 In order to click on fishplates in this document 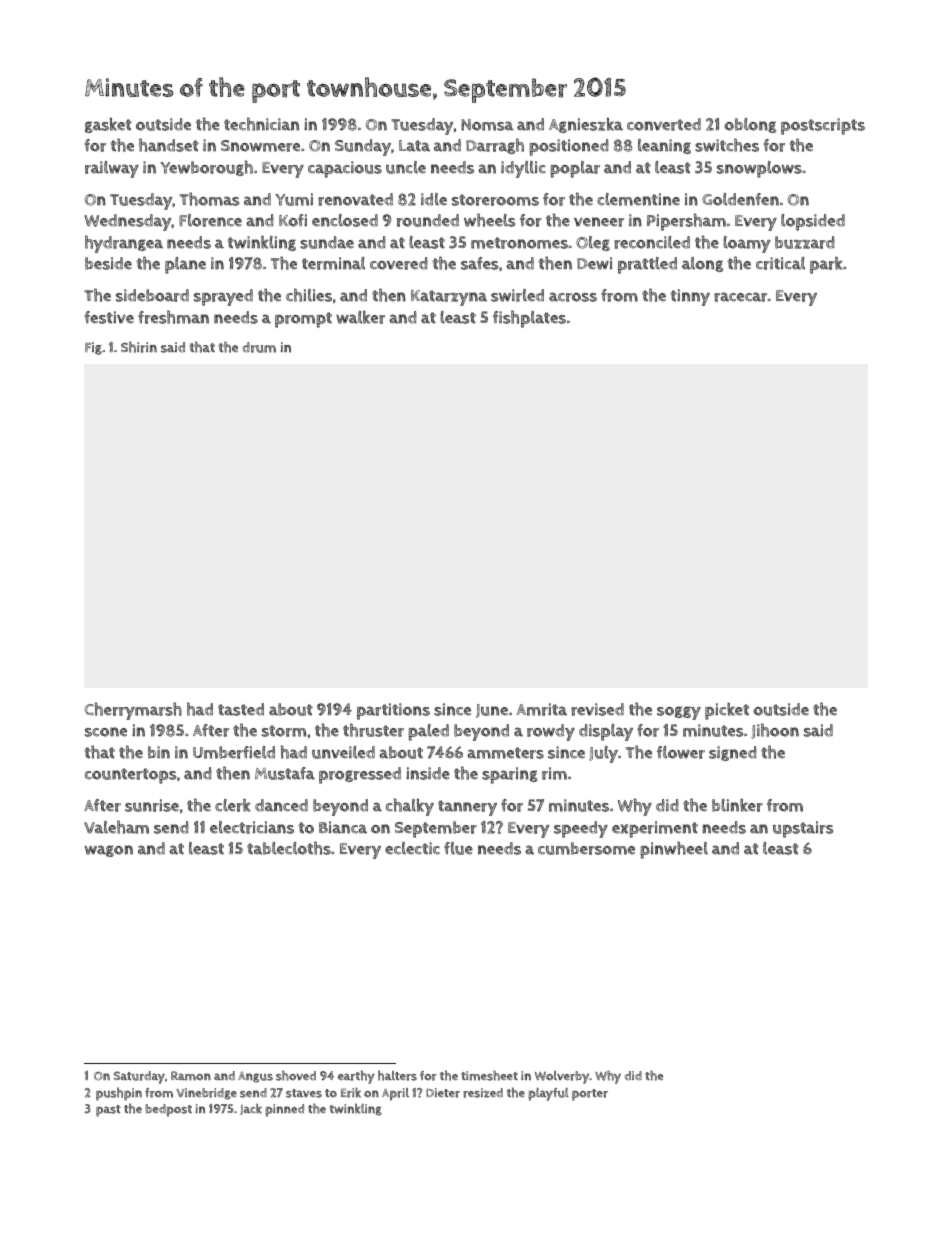, I will do `click(529, 319)`.
